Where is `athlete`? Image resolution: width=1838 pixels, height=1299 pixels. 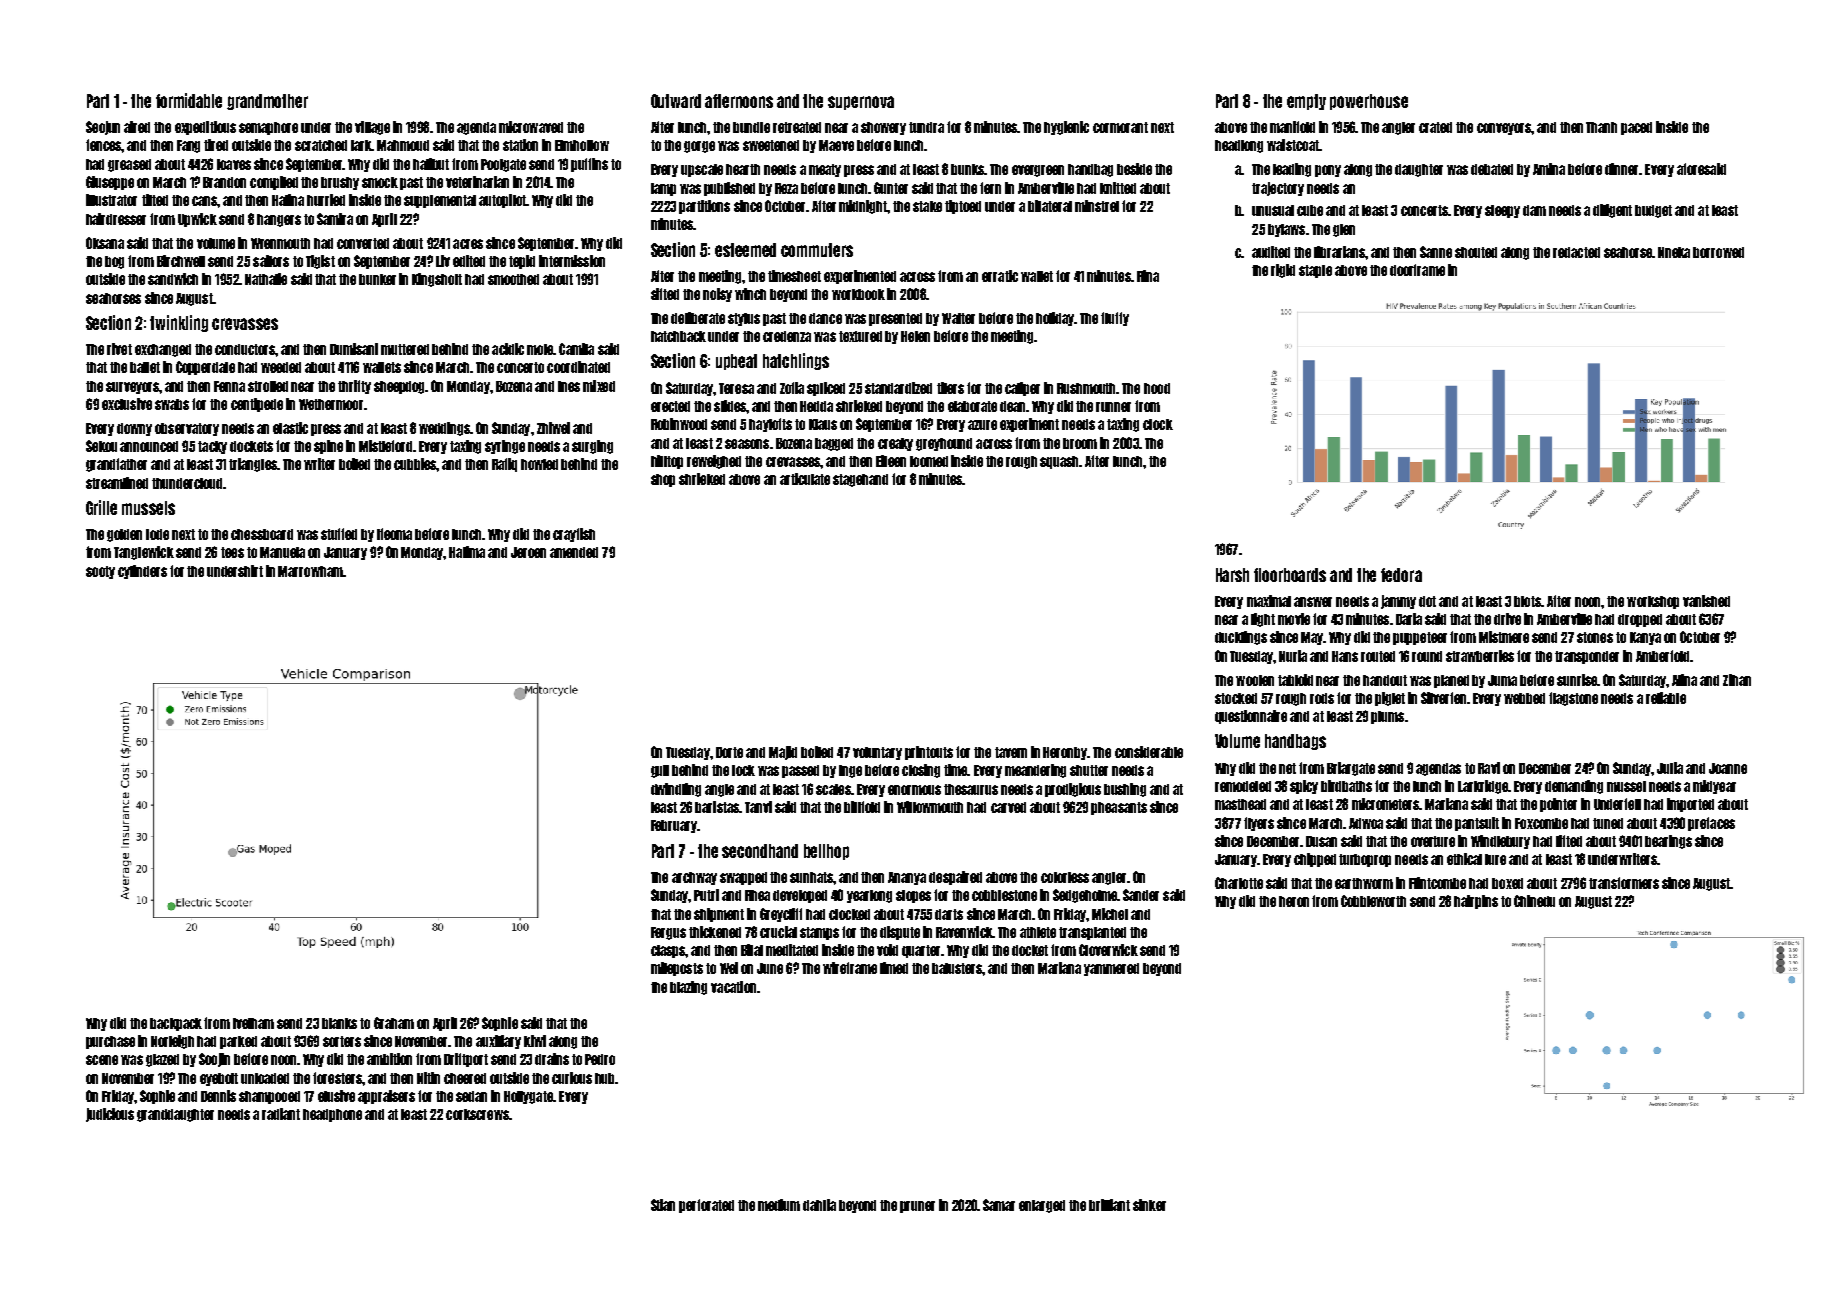
athlete is located at coordinates (1038, 932).
